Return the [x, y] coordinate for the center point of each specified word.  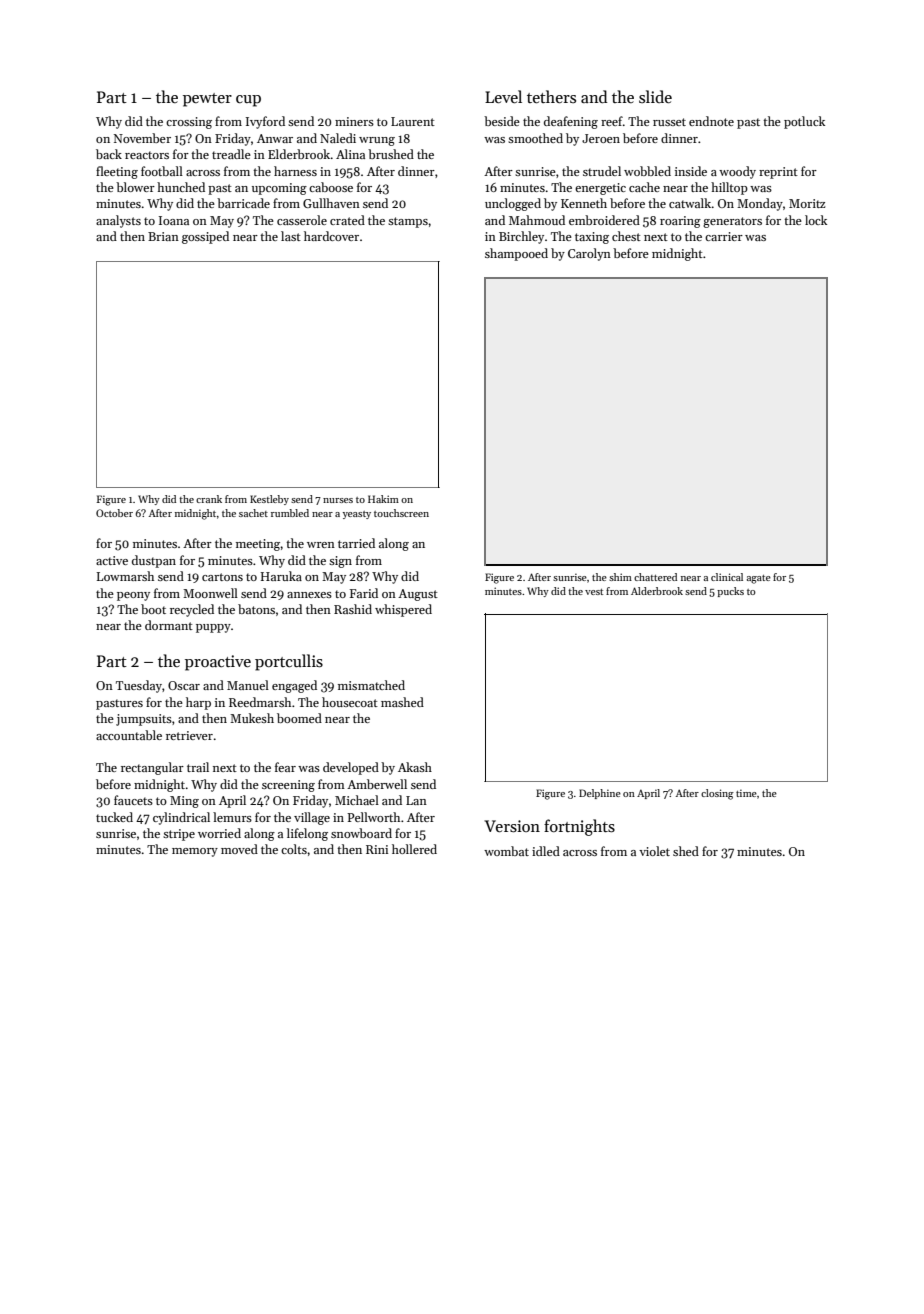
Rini [377, 849]
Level [503, 96]
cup [248, 101]
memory [195, 852]
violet [654, 851]
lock [816, 220]
